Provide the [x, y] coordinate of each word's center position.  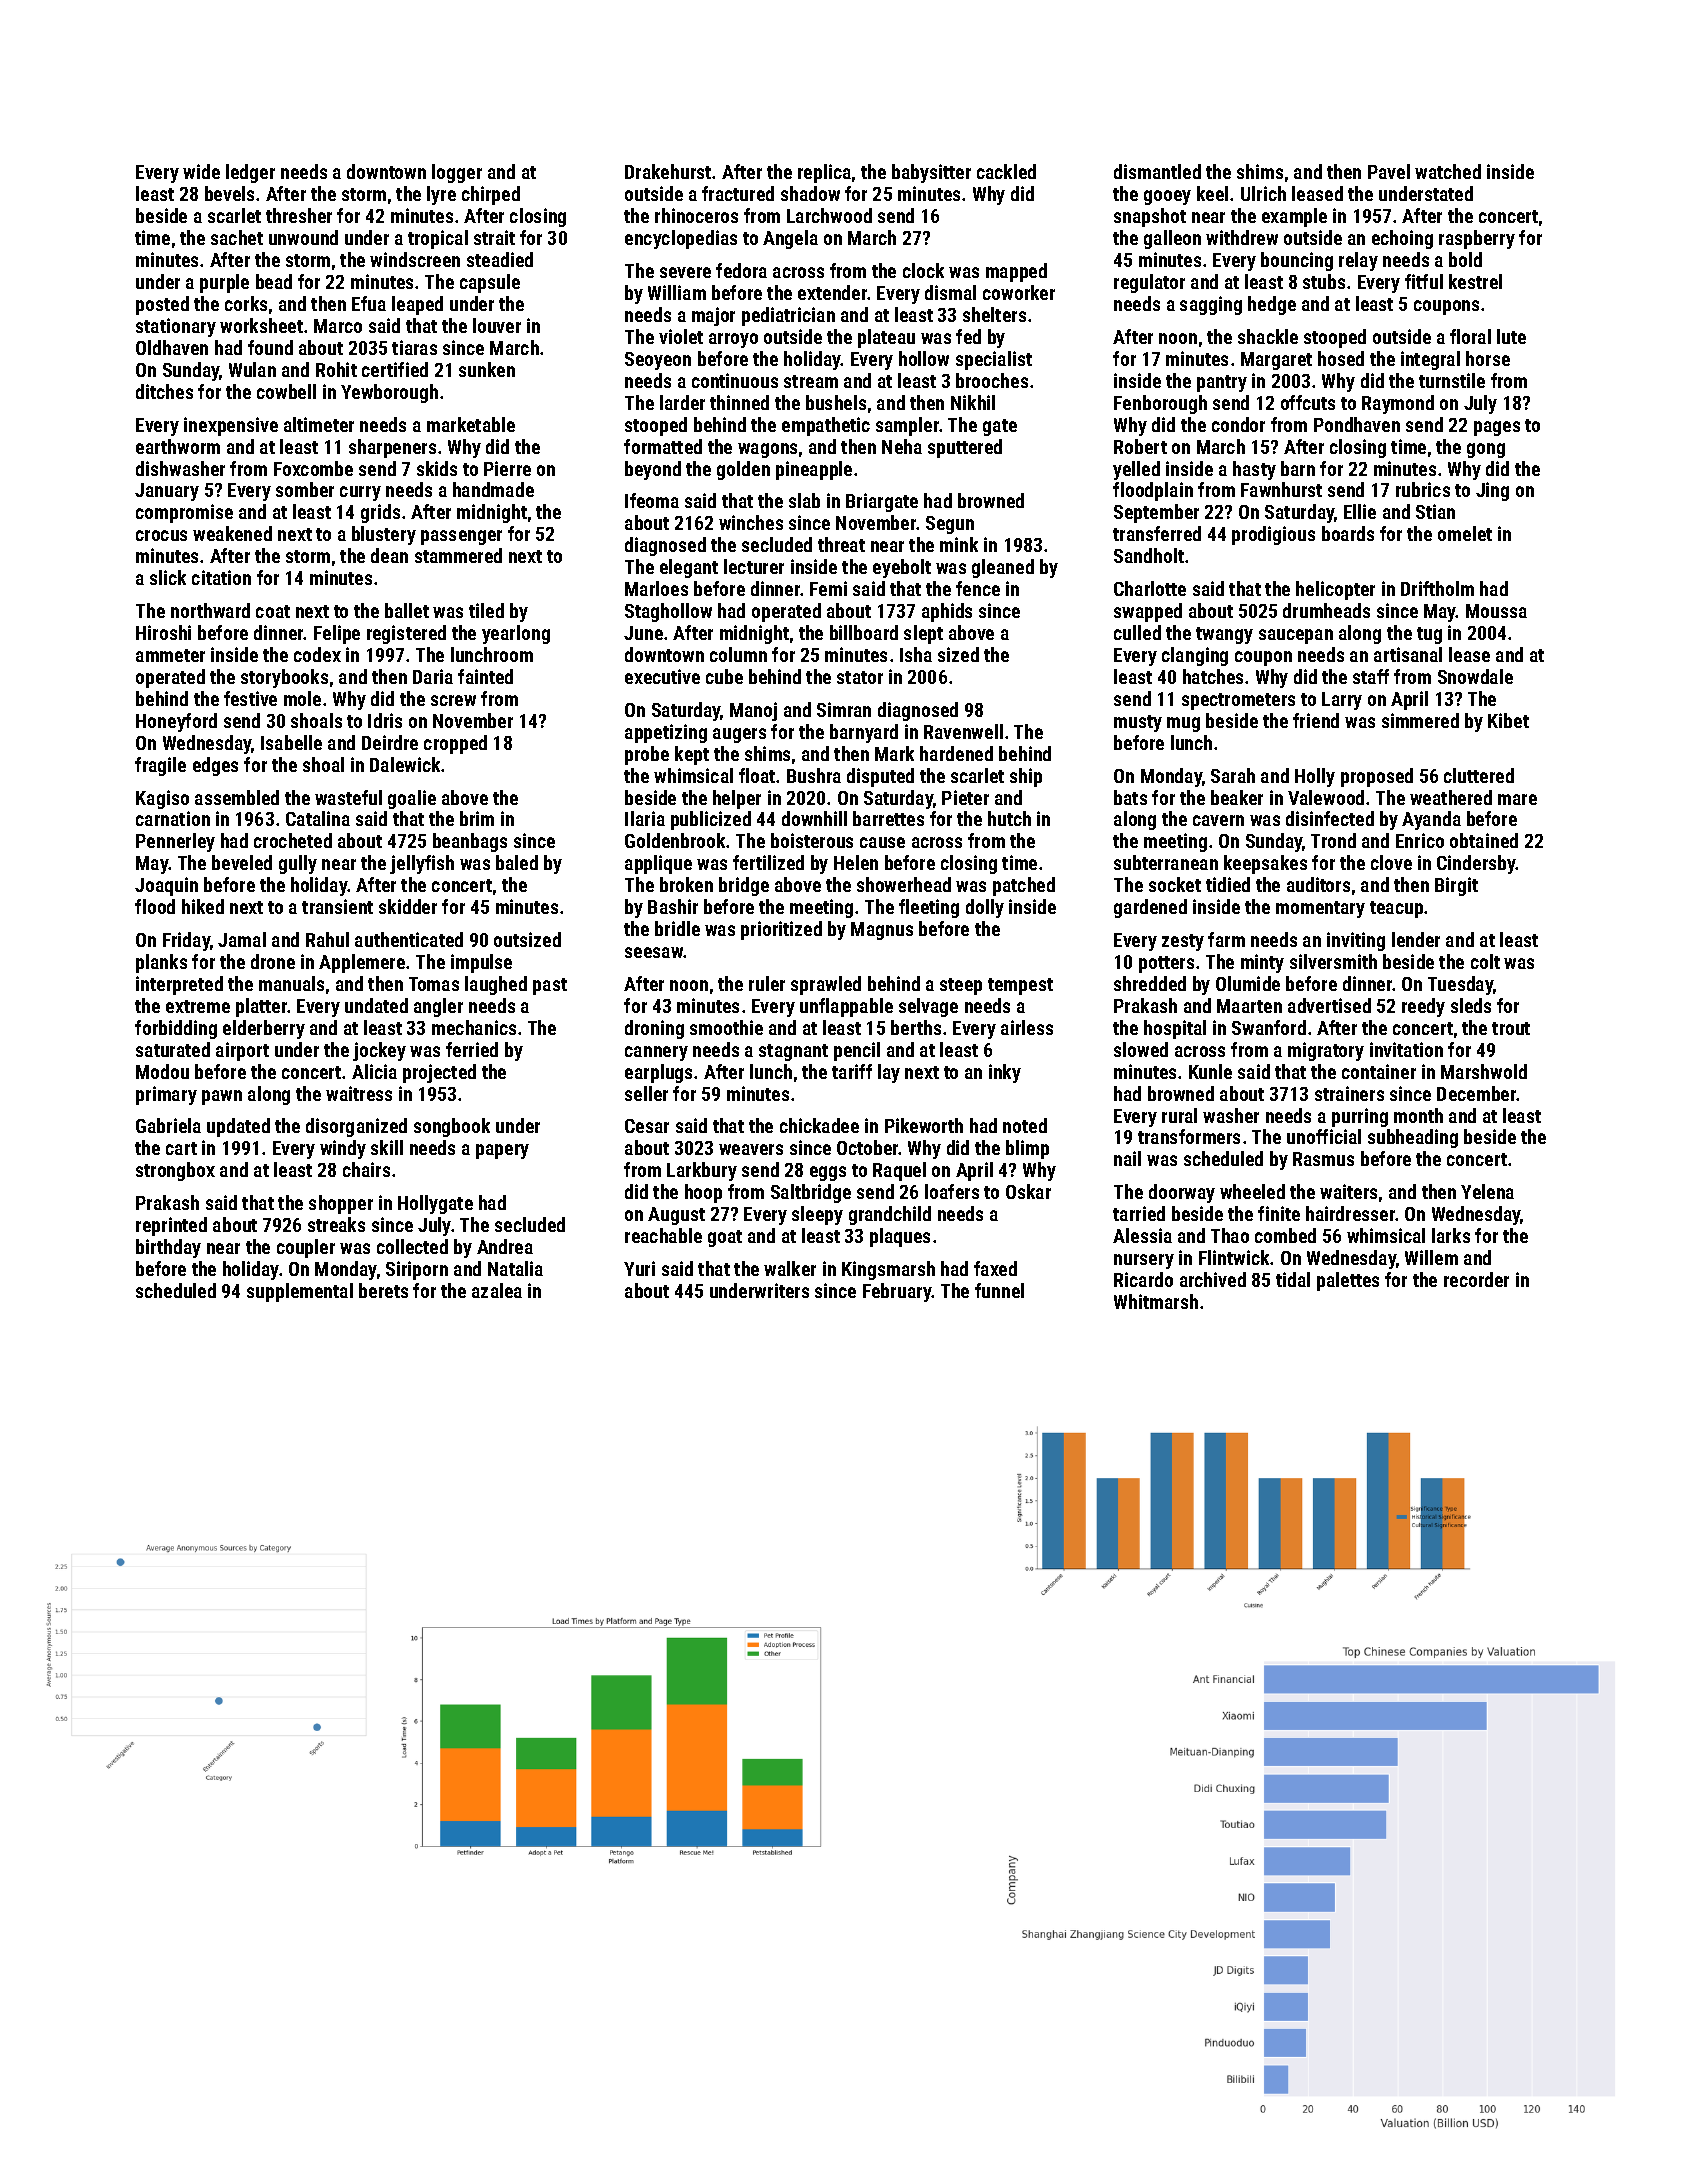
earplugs [658, 1073]
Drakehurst [668, 171]
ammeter [170, 655]
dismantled [1157, 171]
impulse [481, 963]
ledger [250, 173]
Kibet [1508, 720]
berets [383, 1290]
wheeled [1252, 1191]
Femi [828, 588]
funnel [999, 1290]
